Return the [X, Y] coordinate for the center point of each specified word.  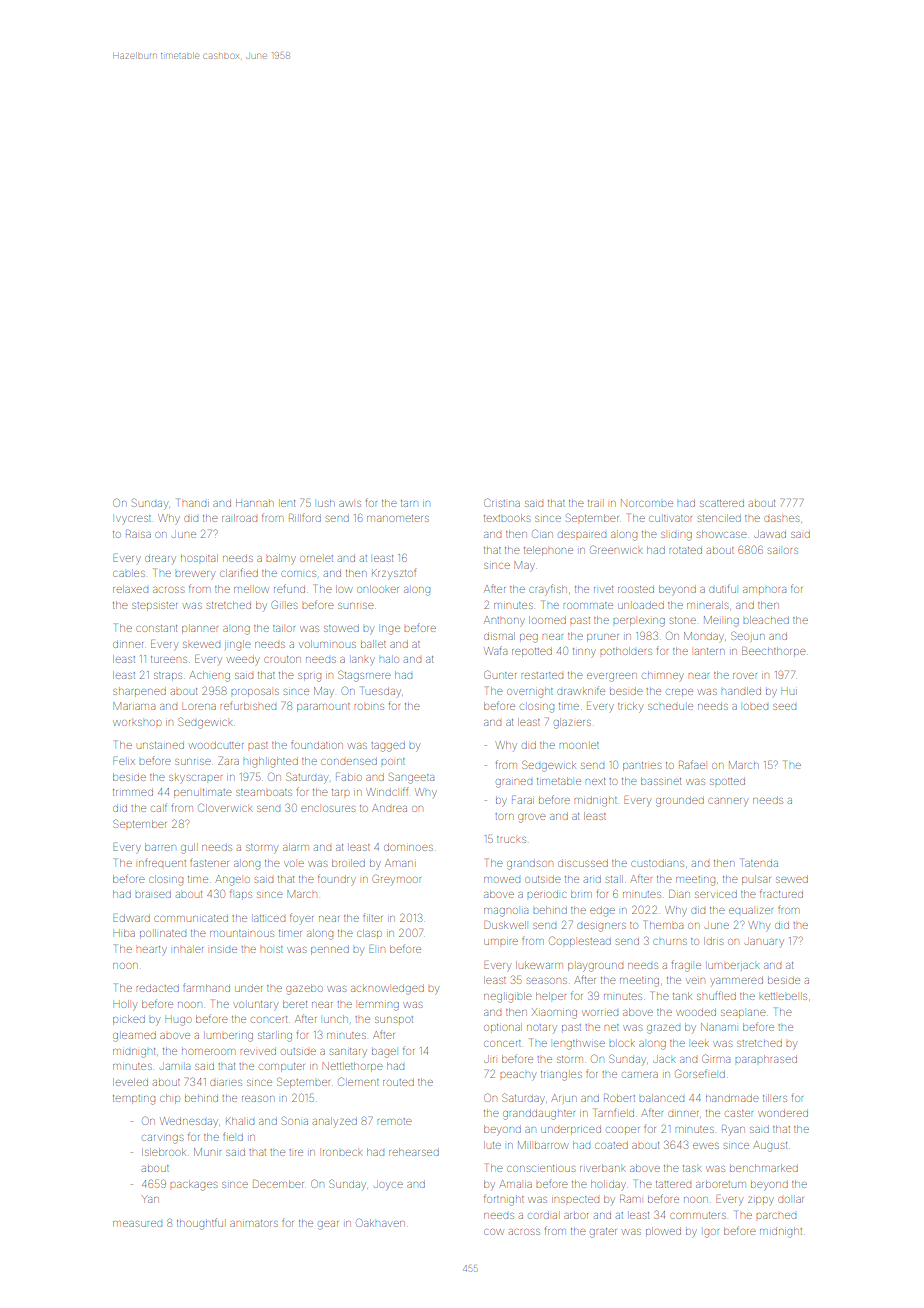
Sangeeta [411, 778]
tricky [630, 707]
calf [159, 807]
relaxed [130, 589]
